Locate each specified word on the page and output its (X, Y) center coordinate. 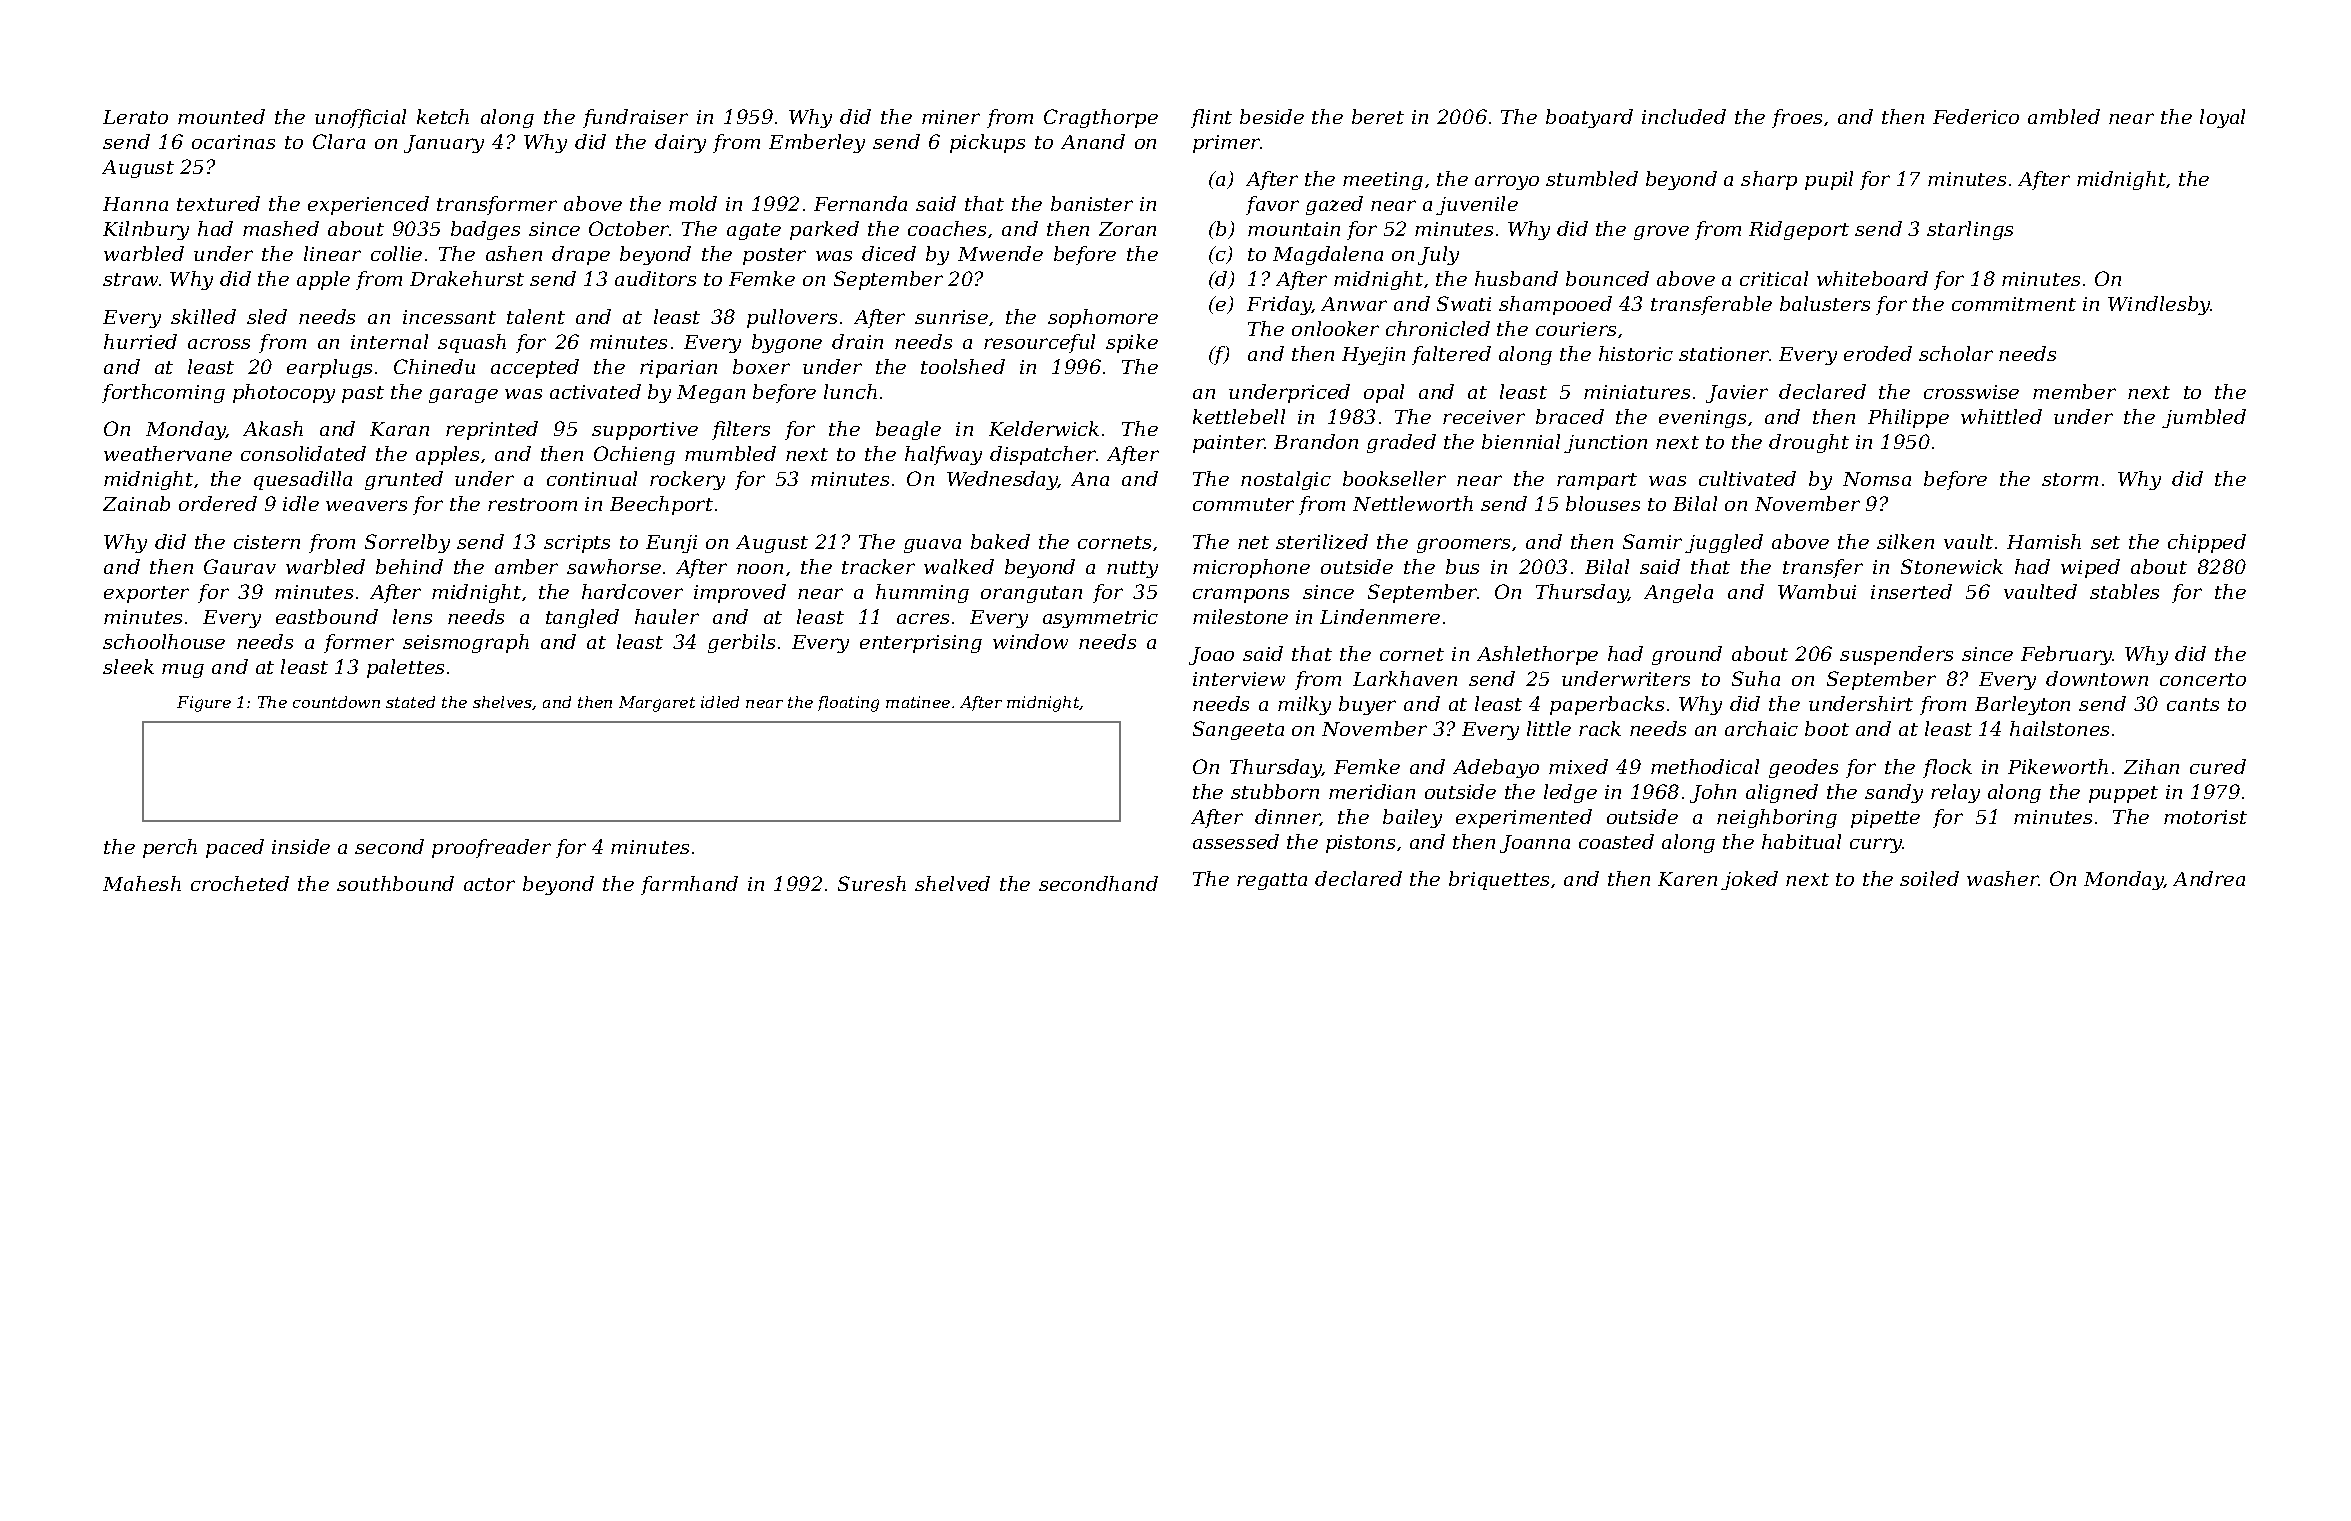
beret (1378, 116)
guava (932, 546)
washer (2003, 878)
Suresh (872, 883)
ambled (2064, 116)
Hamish (2044, 541)
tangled (582, 618)
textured (218, 203)
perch (170, 848)
